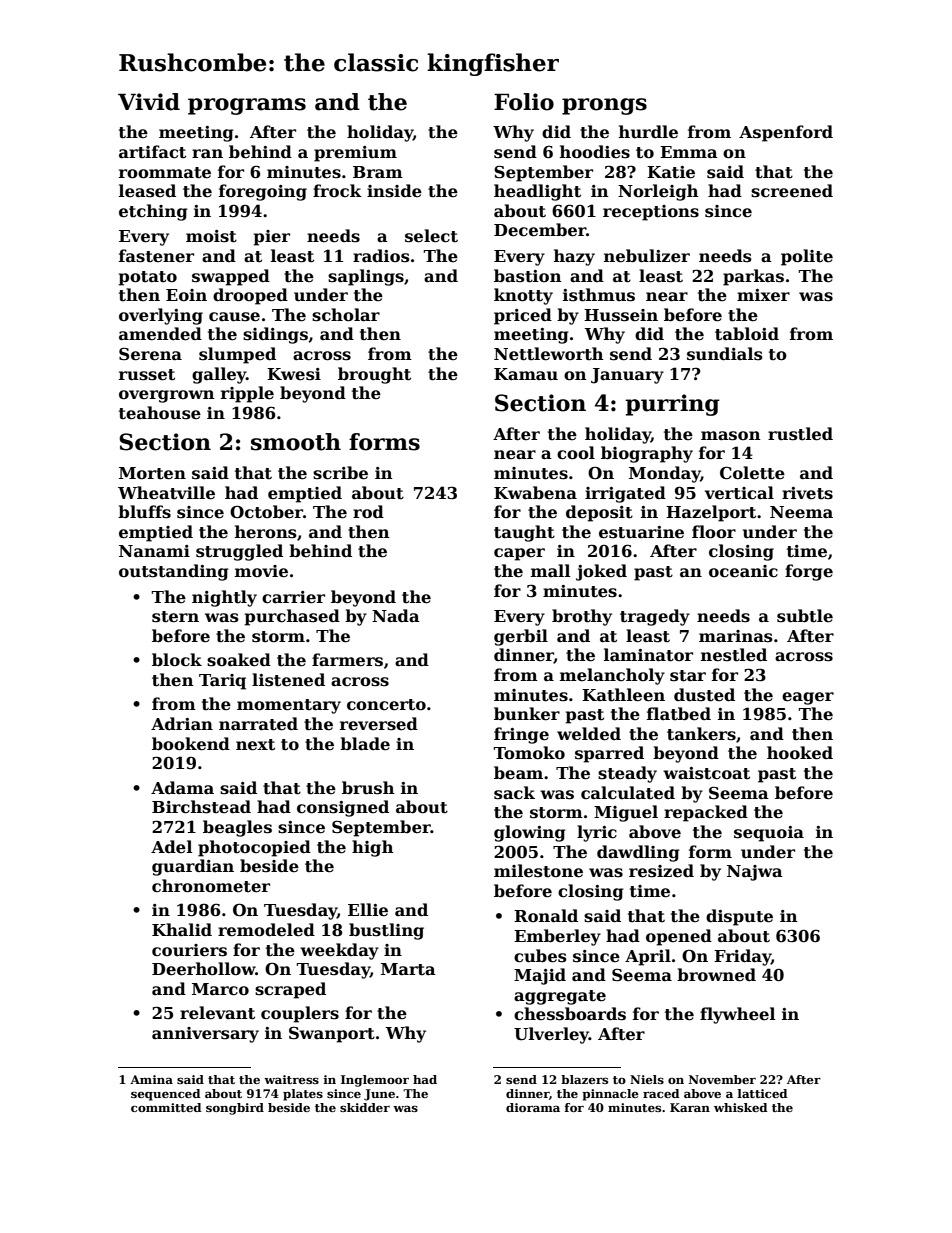 This screenshot has height=1233, width=952. Describe the element at coordinates (604, 106) in the screenshot. I see `prongs` at that location.
